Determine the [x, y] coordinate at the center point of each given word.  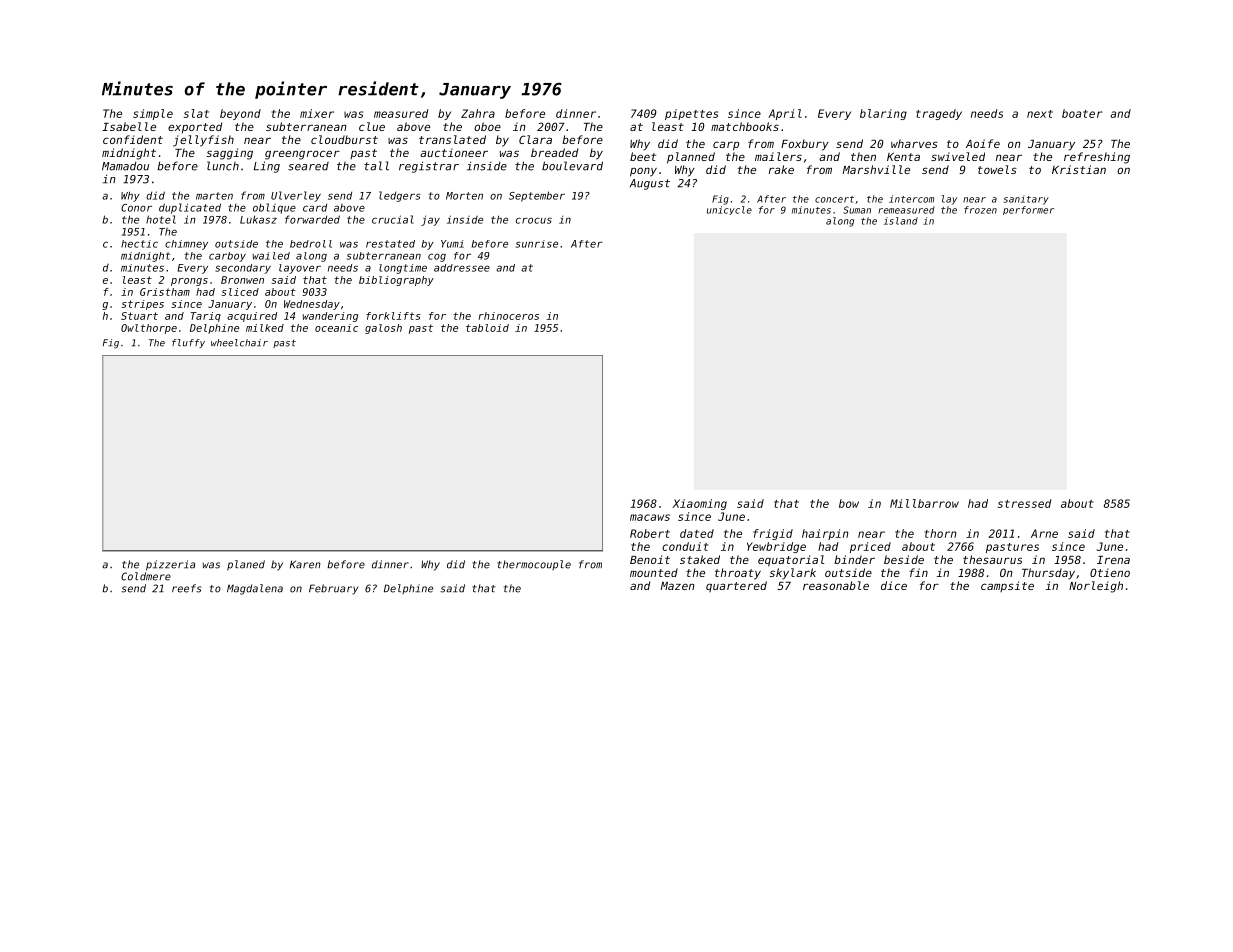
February [334, 589]
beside [904, 559]
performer [1028, 210]
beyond [240, 114]
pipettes [691, 114]
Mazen [677, 586]
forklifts [393, 316]
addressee [462, 268]
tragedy [939, 114]
